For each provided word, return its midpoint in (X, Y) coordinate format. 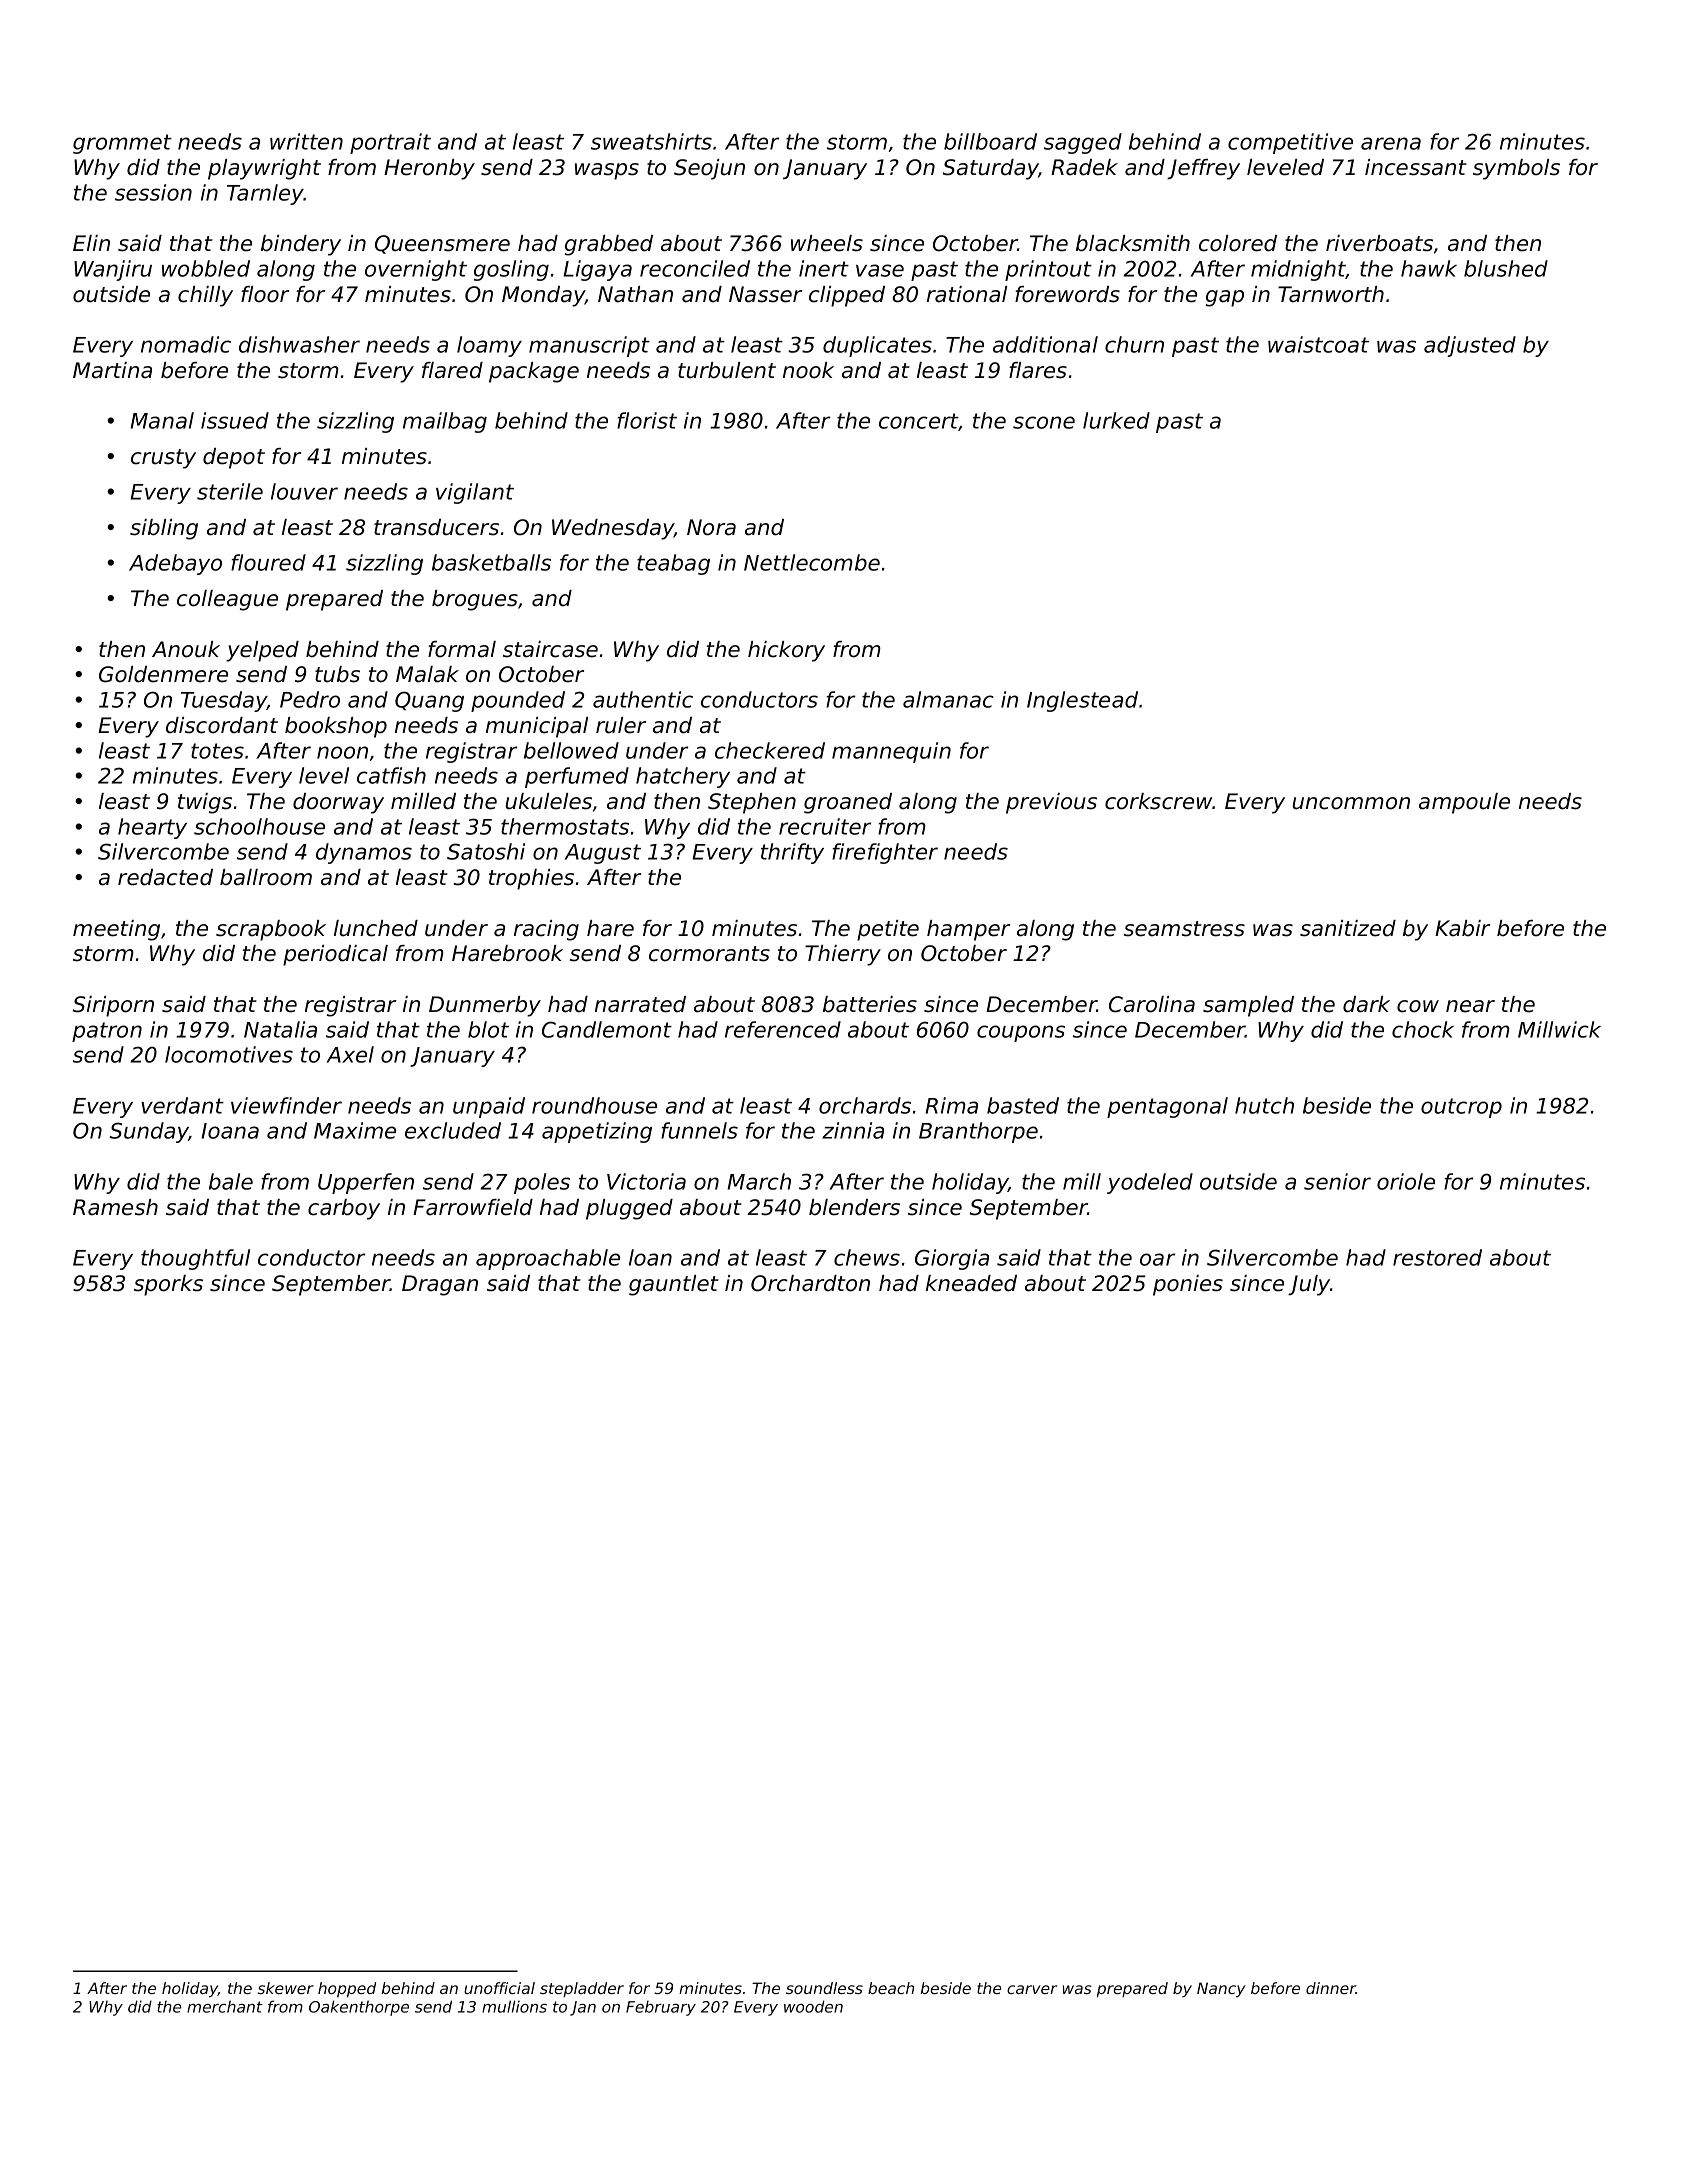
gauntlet (674, 1285)
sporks (168, 1285)
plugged (629, 1209)
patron (107, 1032)
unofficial (499, 1988)
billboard (990, 141)
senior (1337, 1181)
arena (1391, 143)
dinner (1331, 1988)
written (306, 141)
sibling (164, 529)
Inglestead (1082, 701)
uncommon (1351, 803)
